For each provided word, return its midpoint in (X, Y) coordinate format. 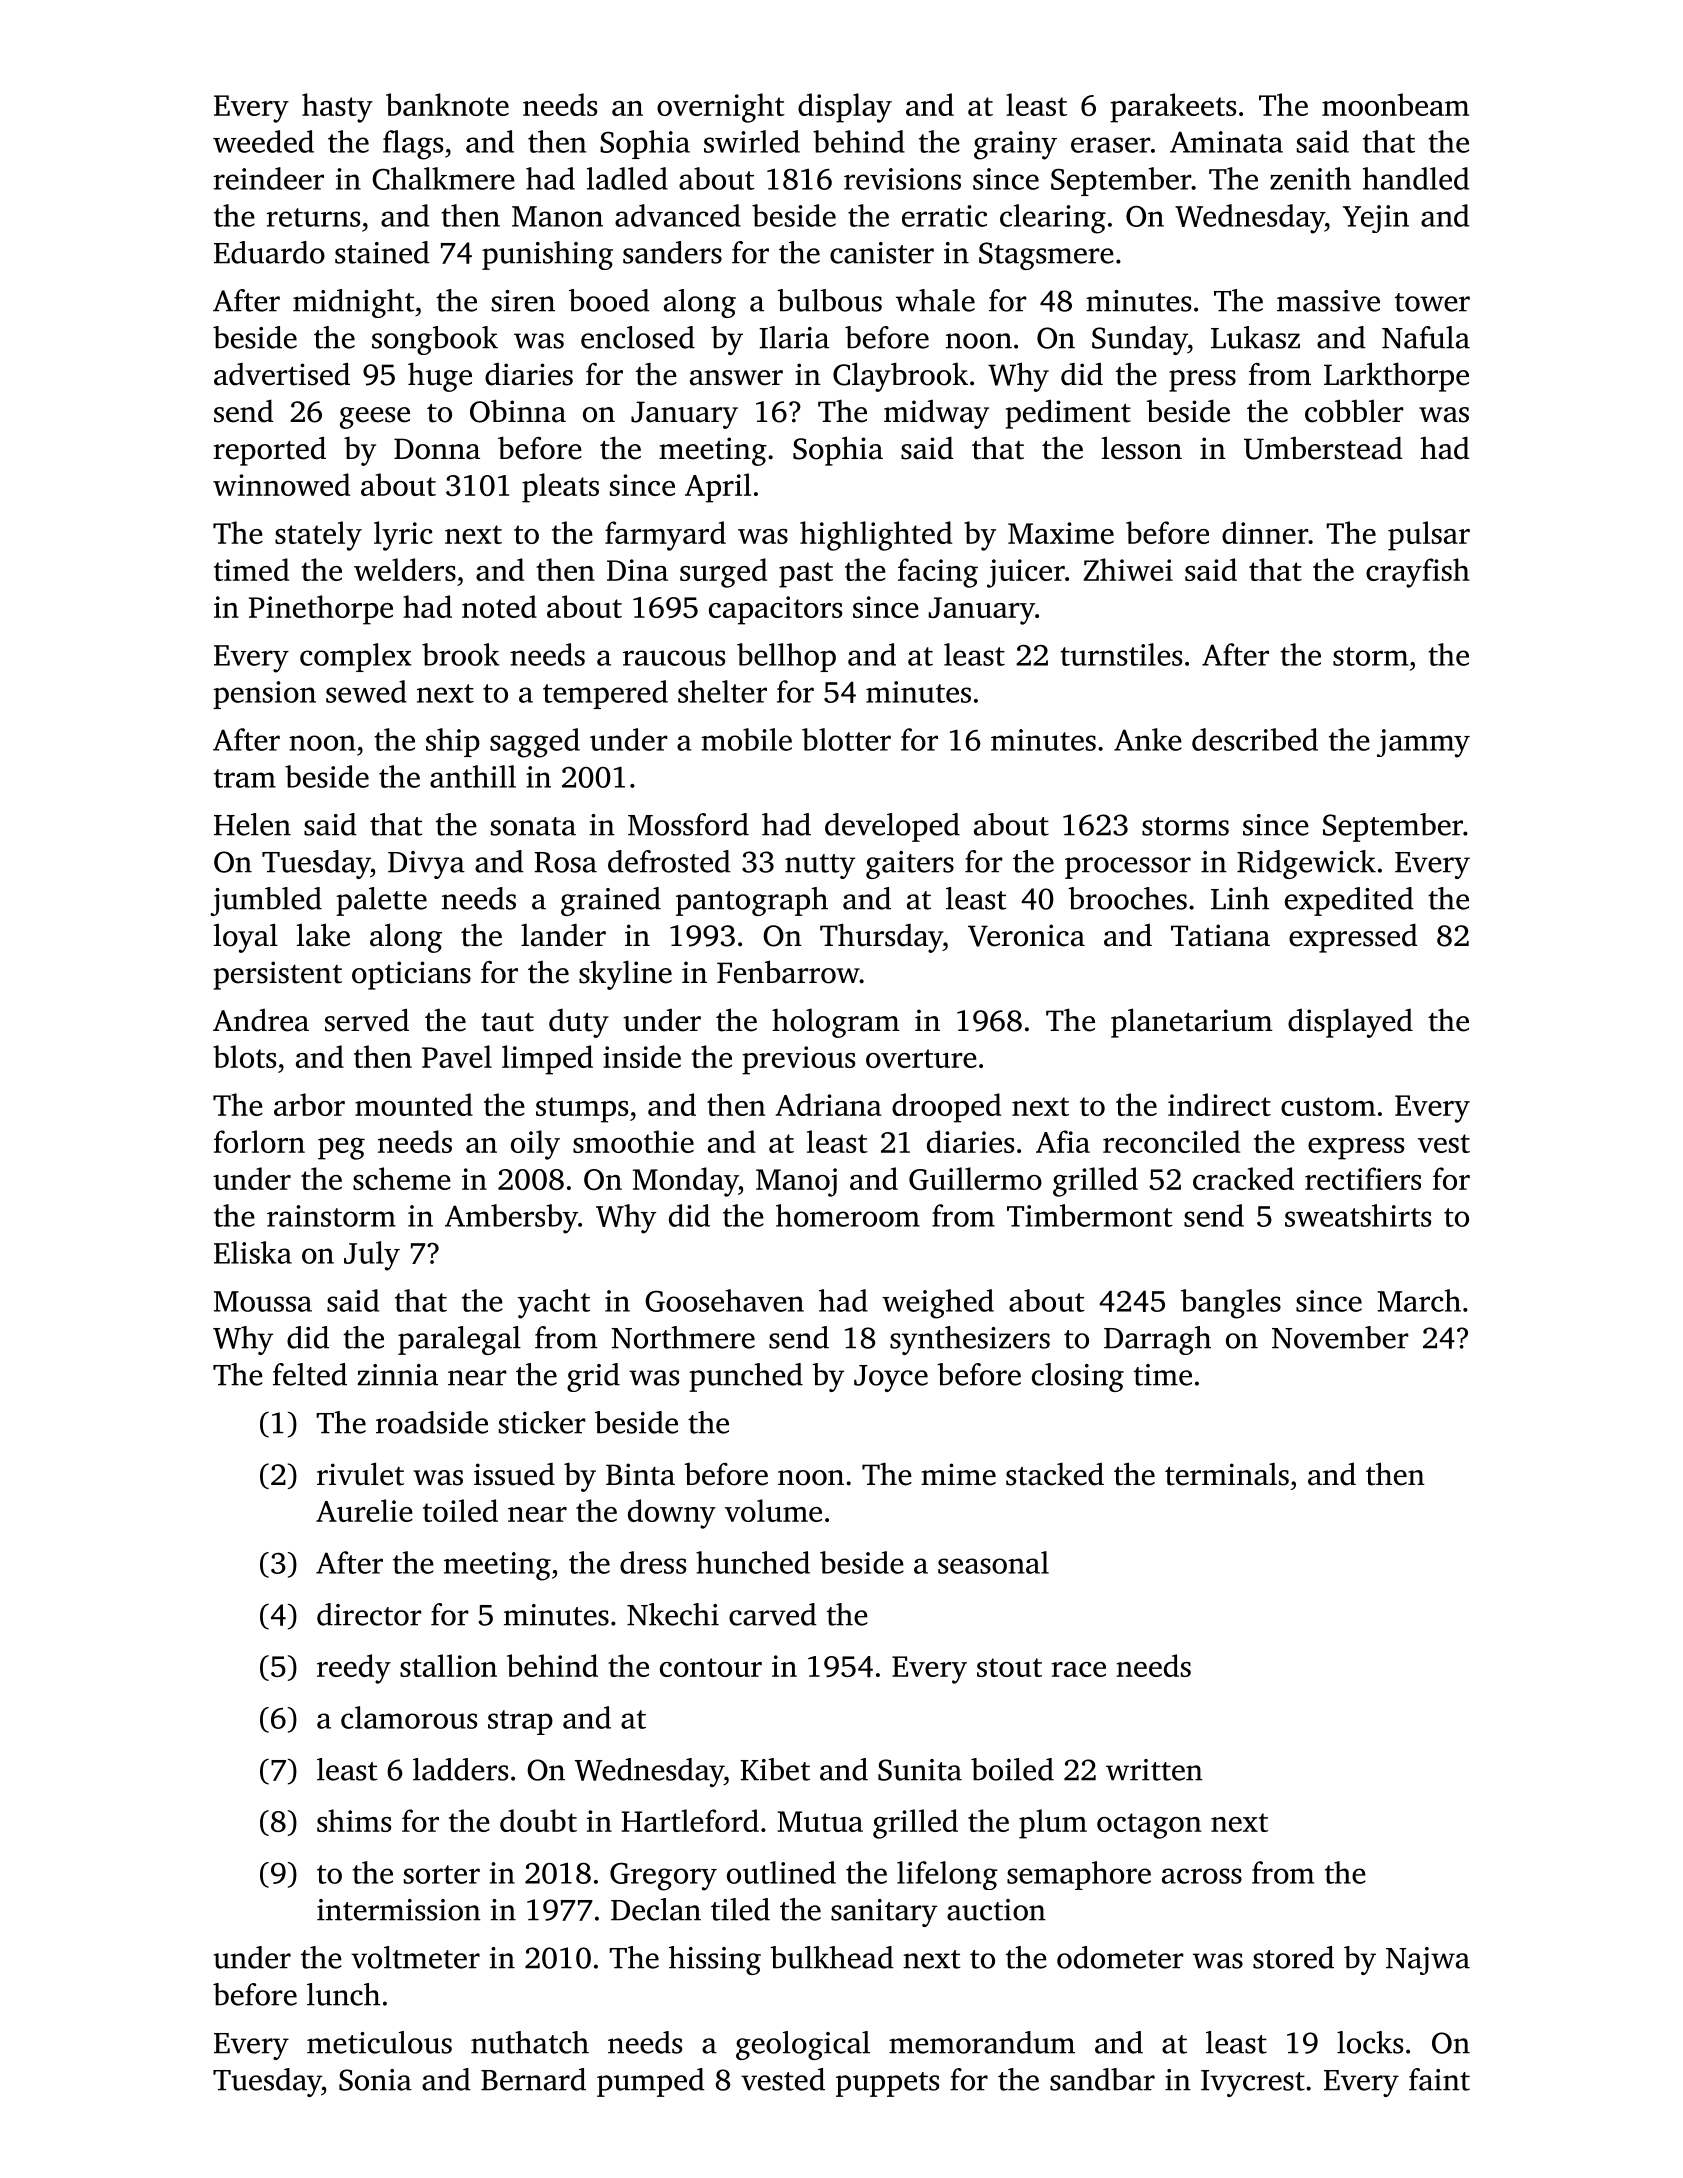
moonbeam (1395, 104)
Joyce (891, 1378)
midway (936, 414)
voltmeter (415, 1957)
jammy (1423, 743)
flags (413, 145)
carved (773, 1614)
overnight (721, 108)
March (1419, 1300)
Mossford (688, 824)
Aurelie (364, 1510)
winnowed (281, 484)
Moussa (263, 1301)
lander (563, 935)
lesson (1142, 448)
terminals (1227, 1474)
